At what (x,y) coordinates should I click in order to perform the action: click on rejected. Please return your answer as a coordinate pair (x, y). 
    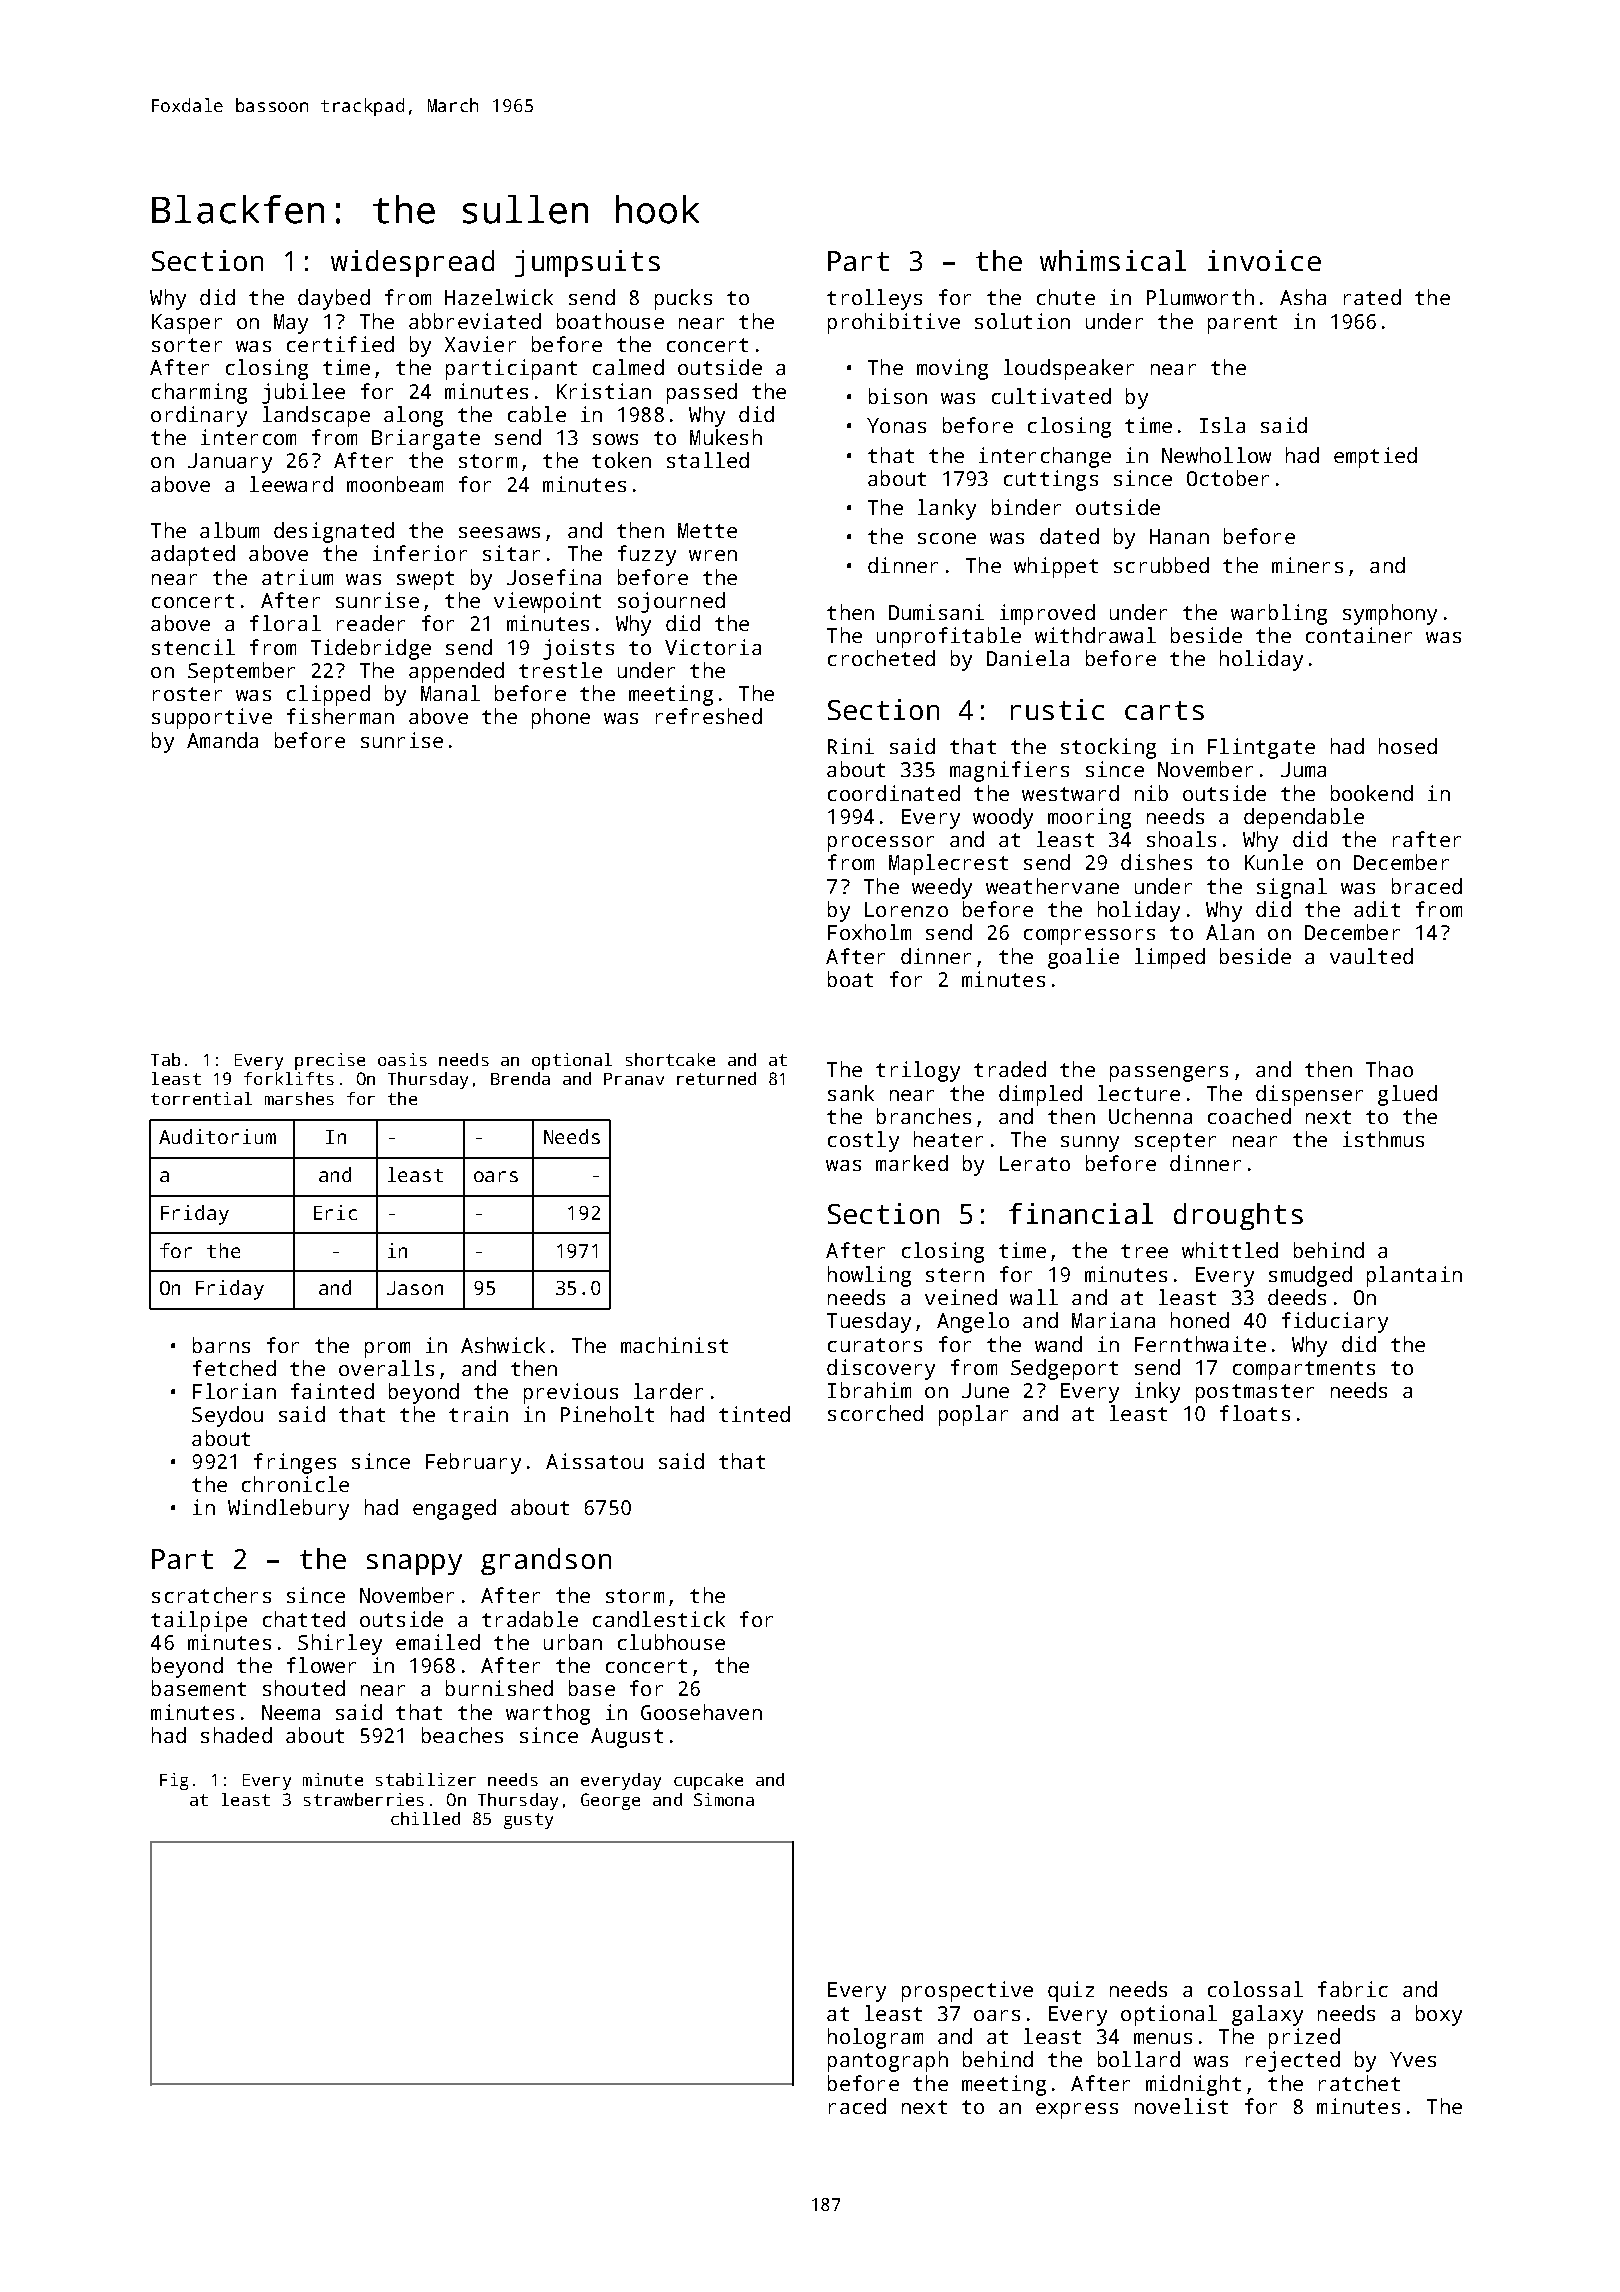
    Looking at the image, I should click on (1293, 2061).
